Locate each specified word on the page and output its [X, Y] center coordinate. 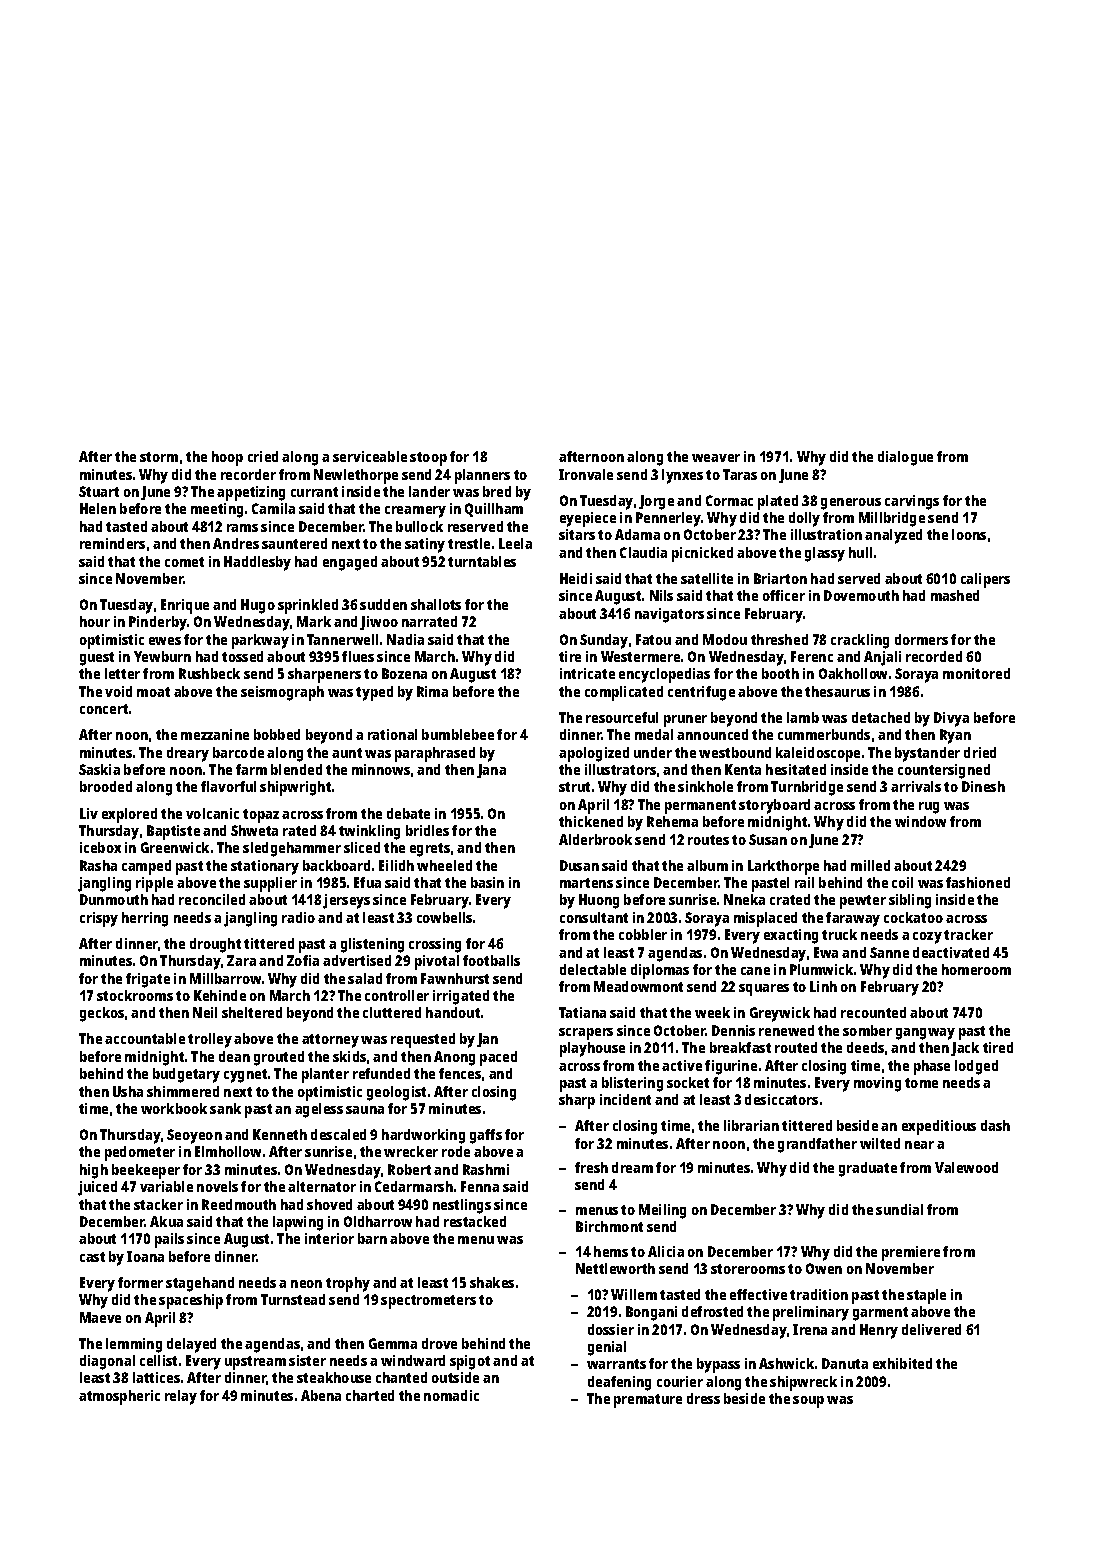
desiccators [781, 1099]
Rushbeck [209, 673]
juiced [97, 1188]
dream [632, 1167]
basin [487, 882]
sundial [899, 1209]
